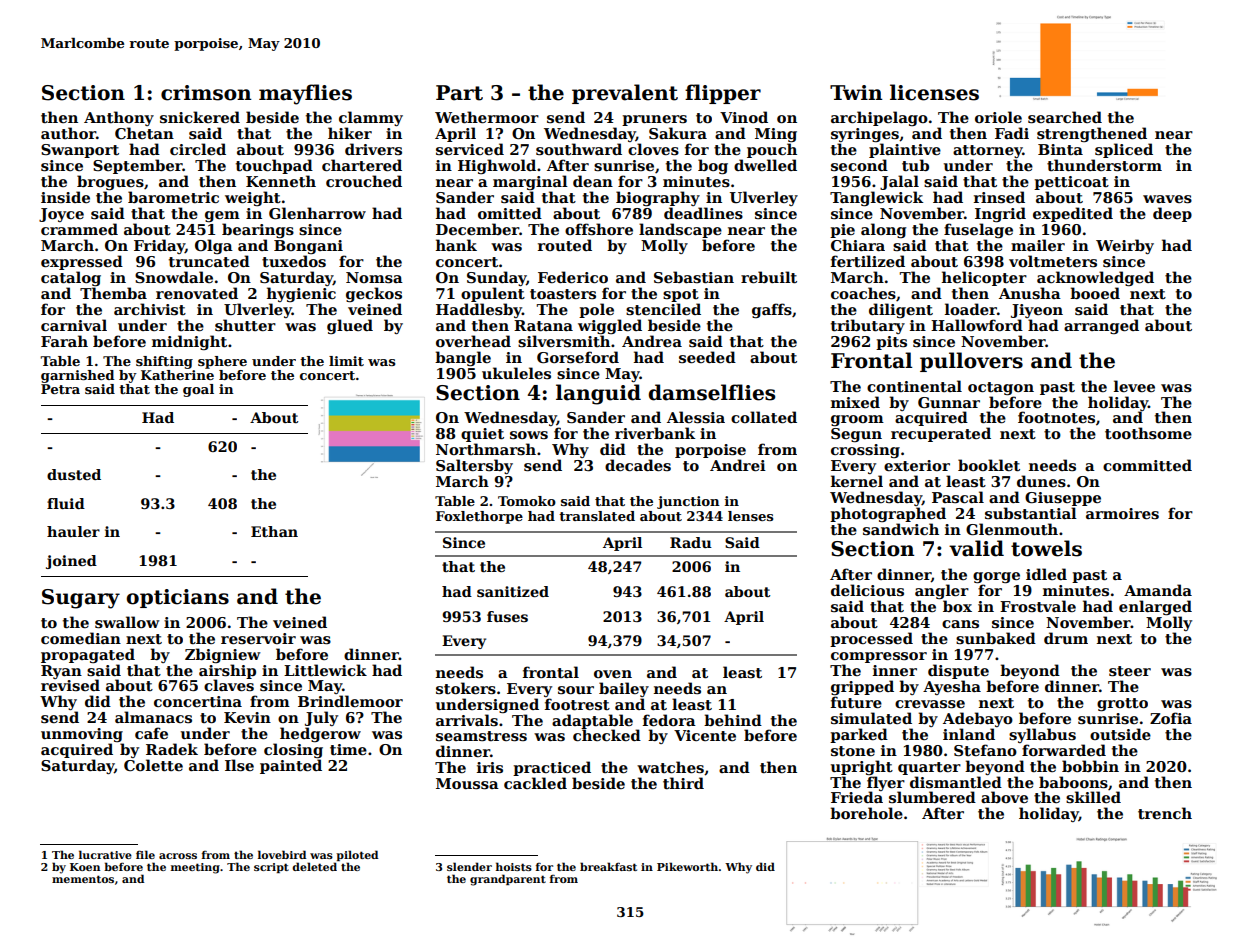 Image resolution: width=1233 pixels, height=952 pixels. What do you see at coordinates (83, 879) in the page?
I see `mementos` at bounding box center [83, 879].
